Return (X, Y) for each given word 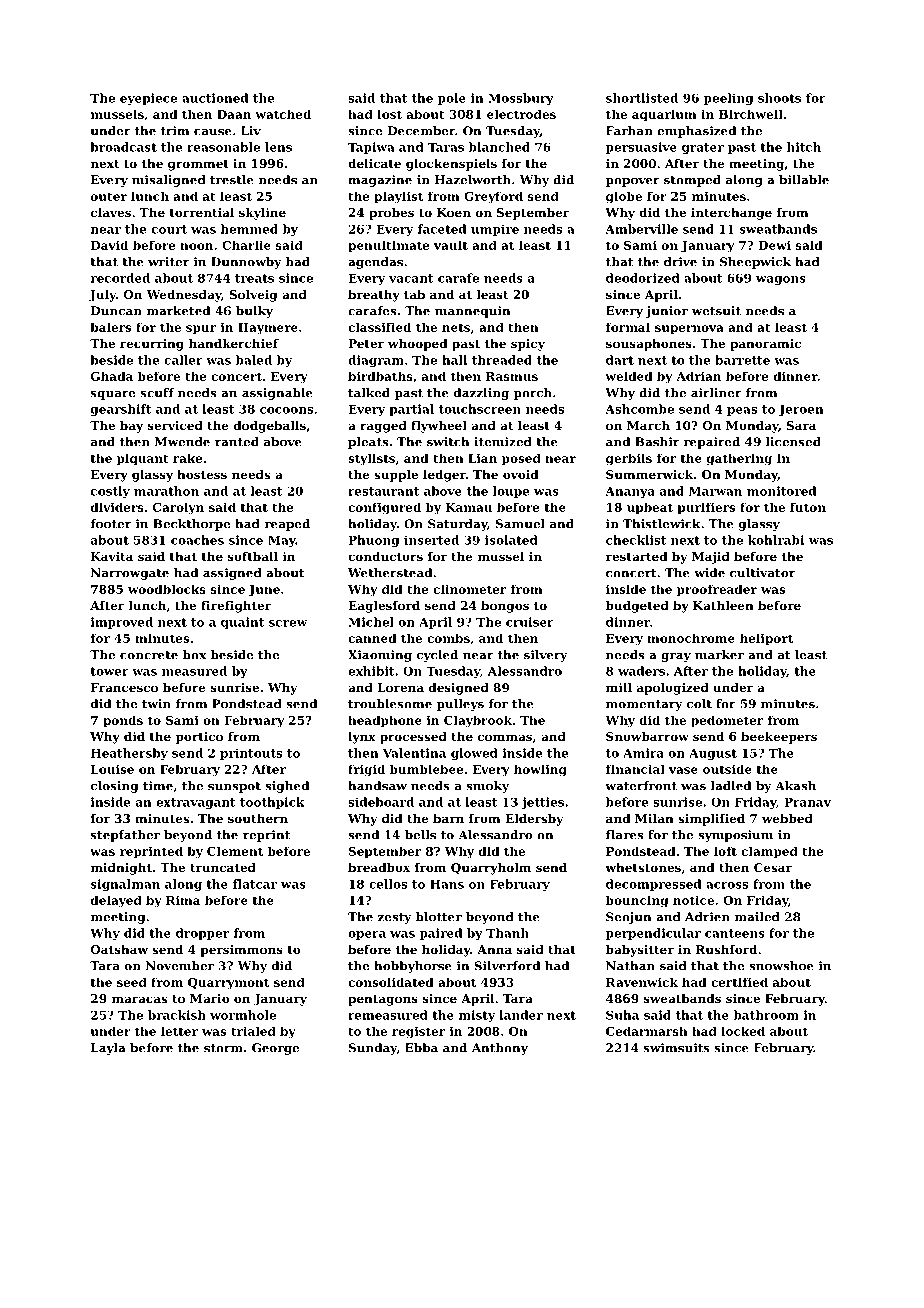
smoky (487, 787)
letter (179, 1031)
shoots (779, 98)
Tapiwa (371, 148)
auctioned (215, 98)
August (713, 754)
